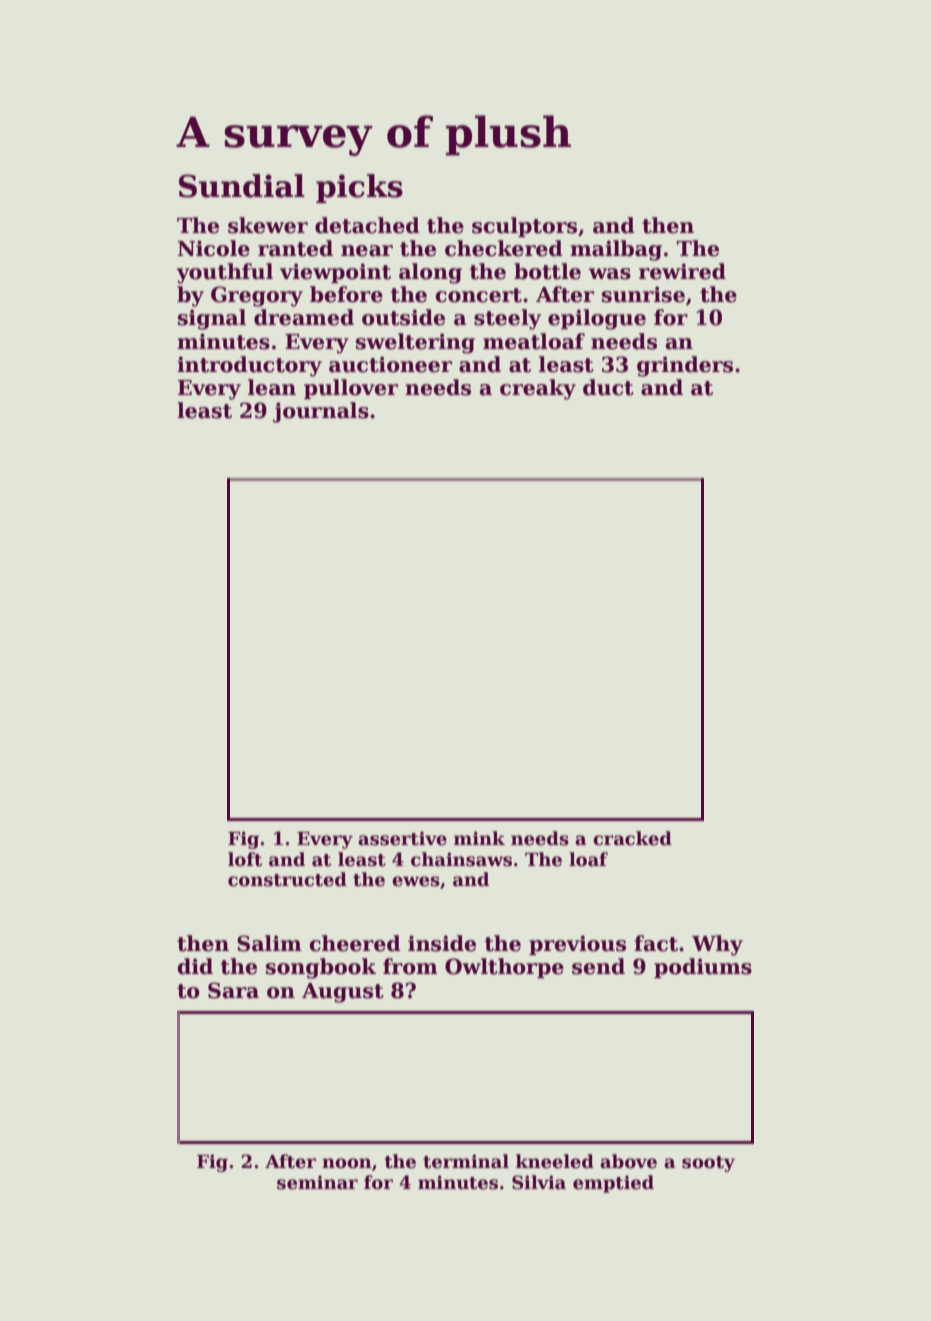 This screenshot has height=1321, width=931. What do you see at coordinates (245, 859) in the screenshot?
I see `loft` at bounding box center [245, 859].
